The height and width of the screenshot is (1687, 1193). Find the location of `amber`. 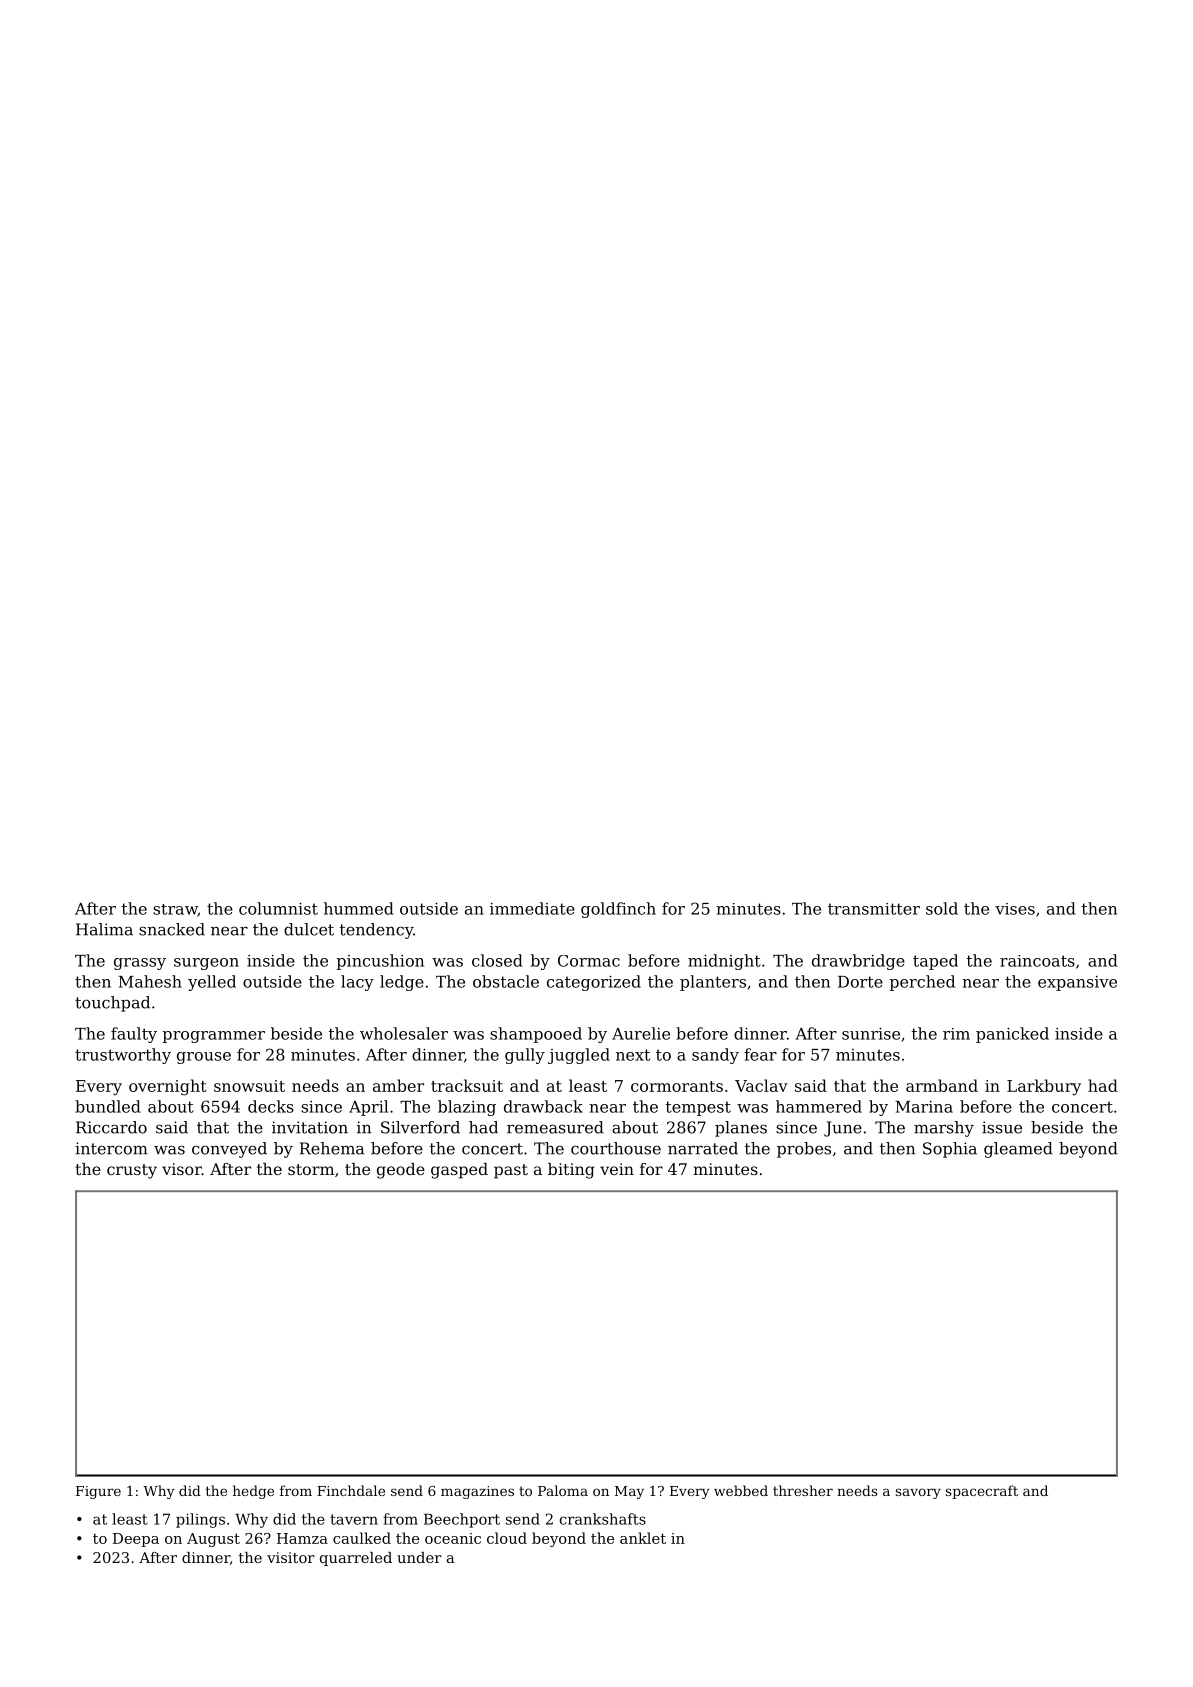

amber is located at coordinates (398, 1085).
